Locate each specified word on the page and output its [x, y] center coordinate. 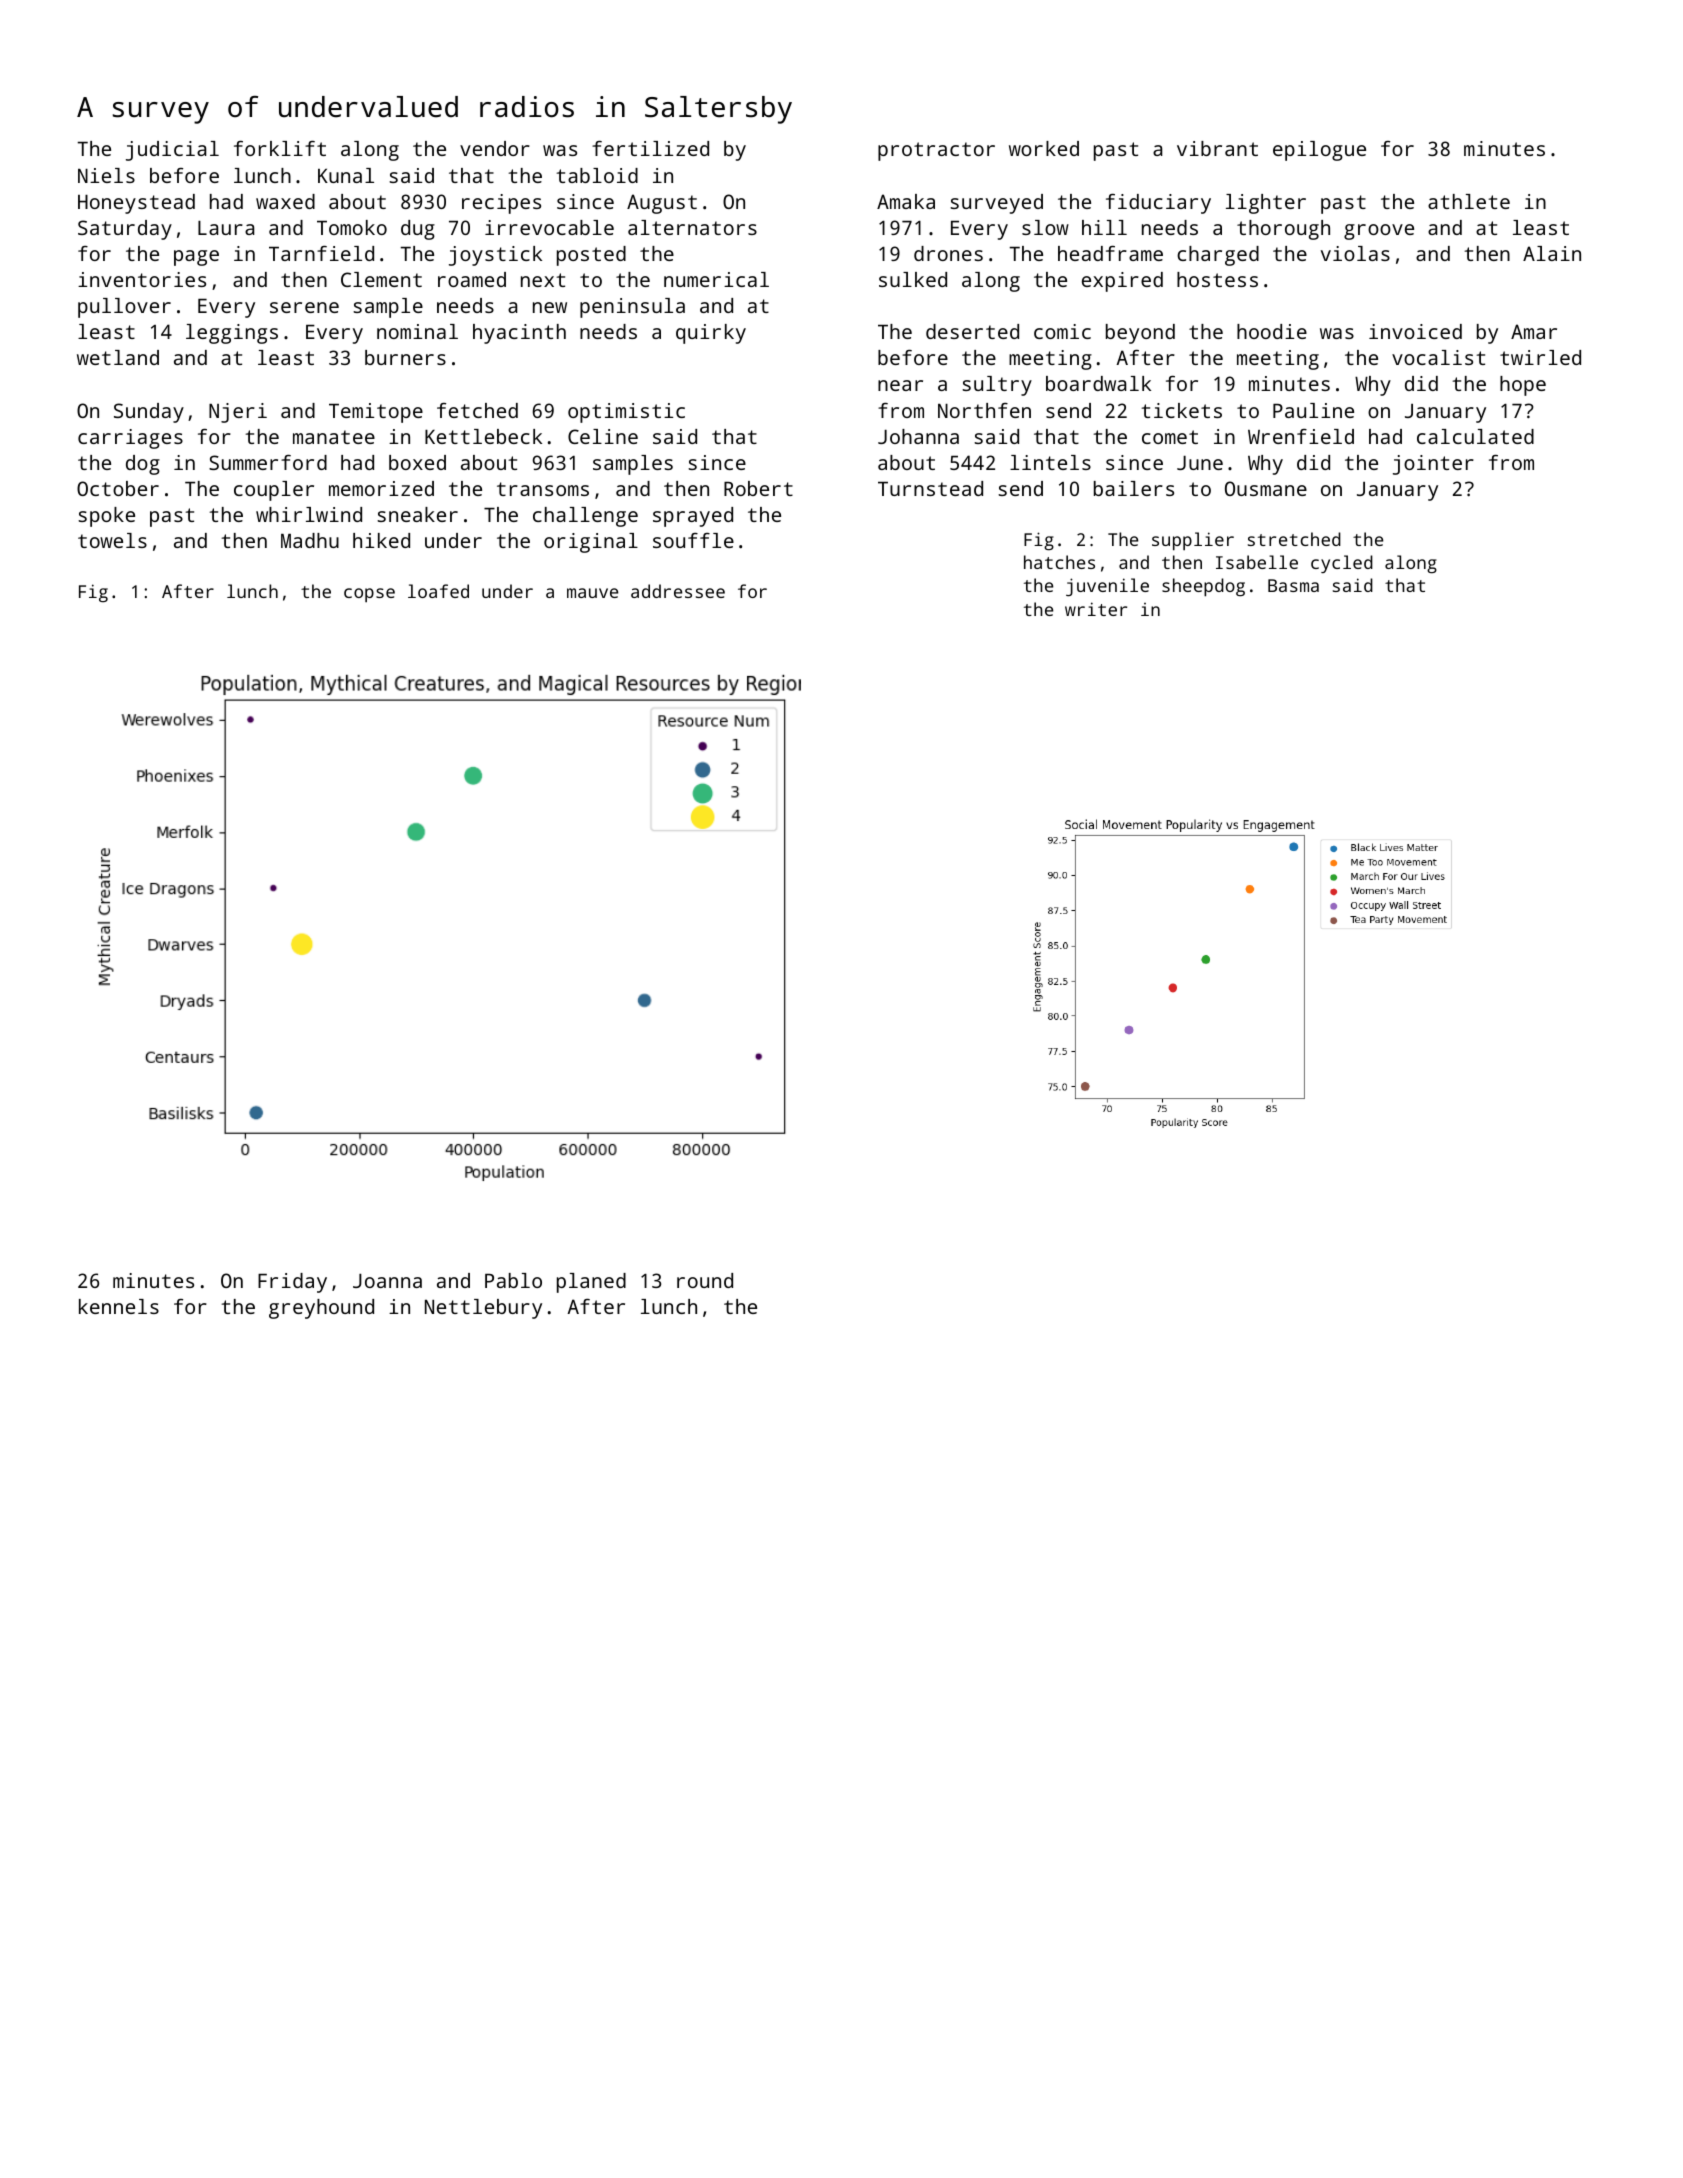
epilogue [1319, 151]
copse [369, 595]
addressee [678, 591]
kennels [119, 1306]
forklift [280, 148]
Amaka [906, 201]
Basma [1293, 585]
